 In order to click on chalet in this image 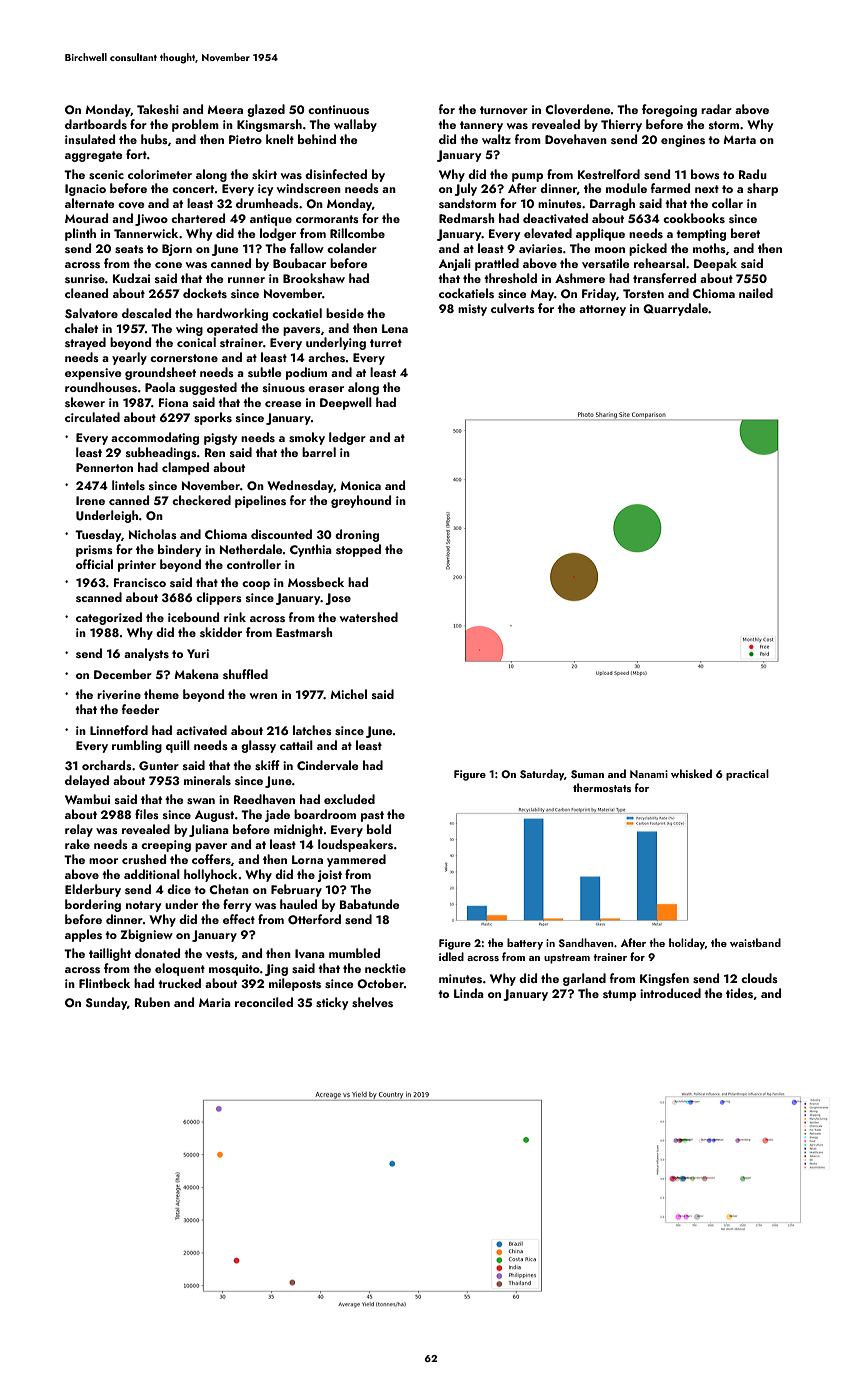, I will do `click(81, 328)`.
